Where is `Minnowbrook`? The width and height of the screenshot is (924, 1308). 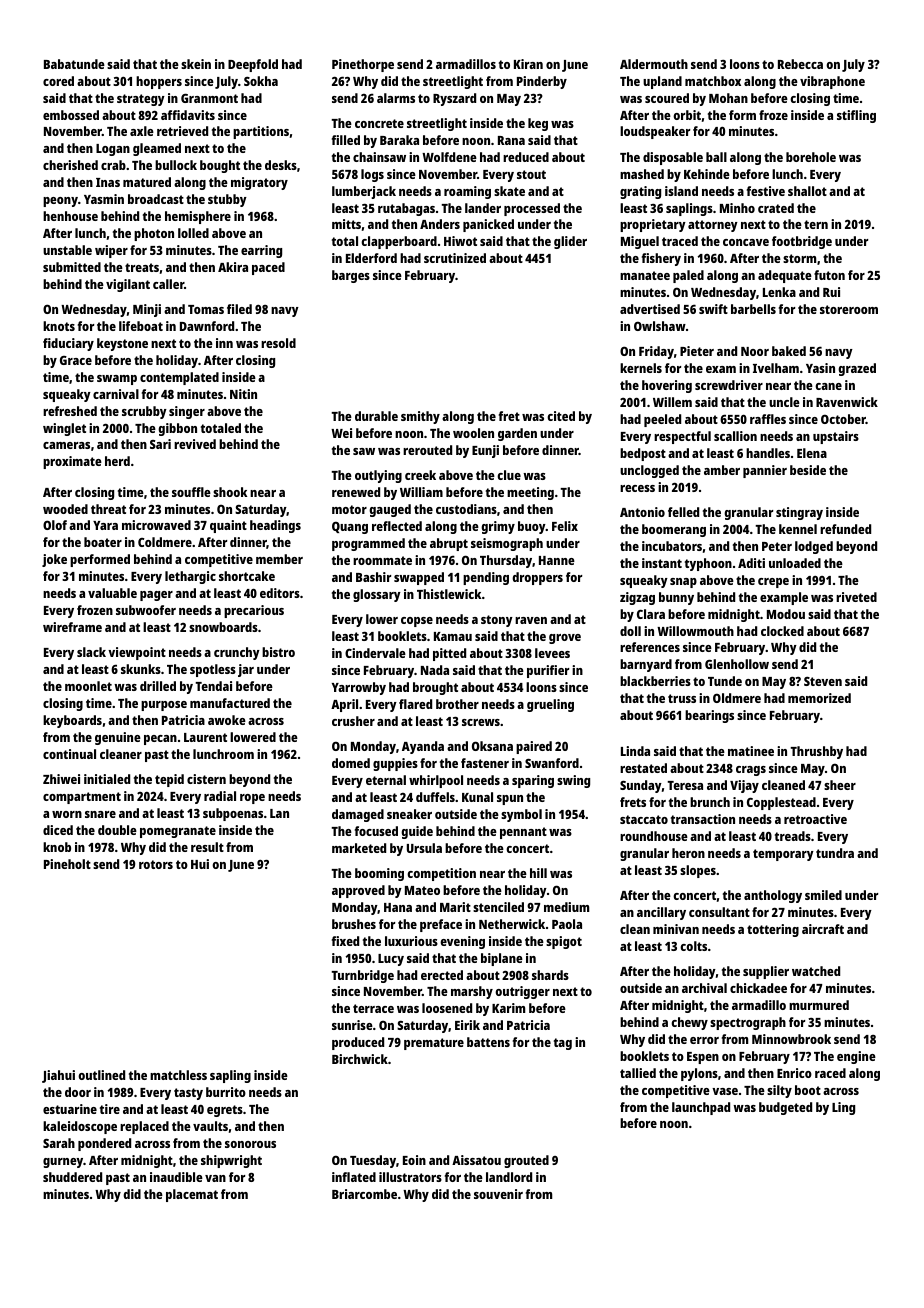
Minnowbrook is located at coordinates (791, 1039).
